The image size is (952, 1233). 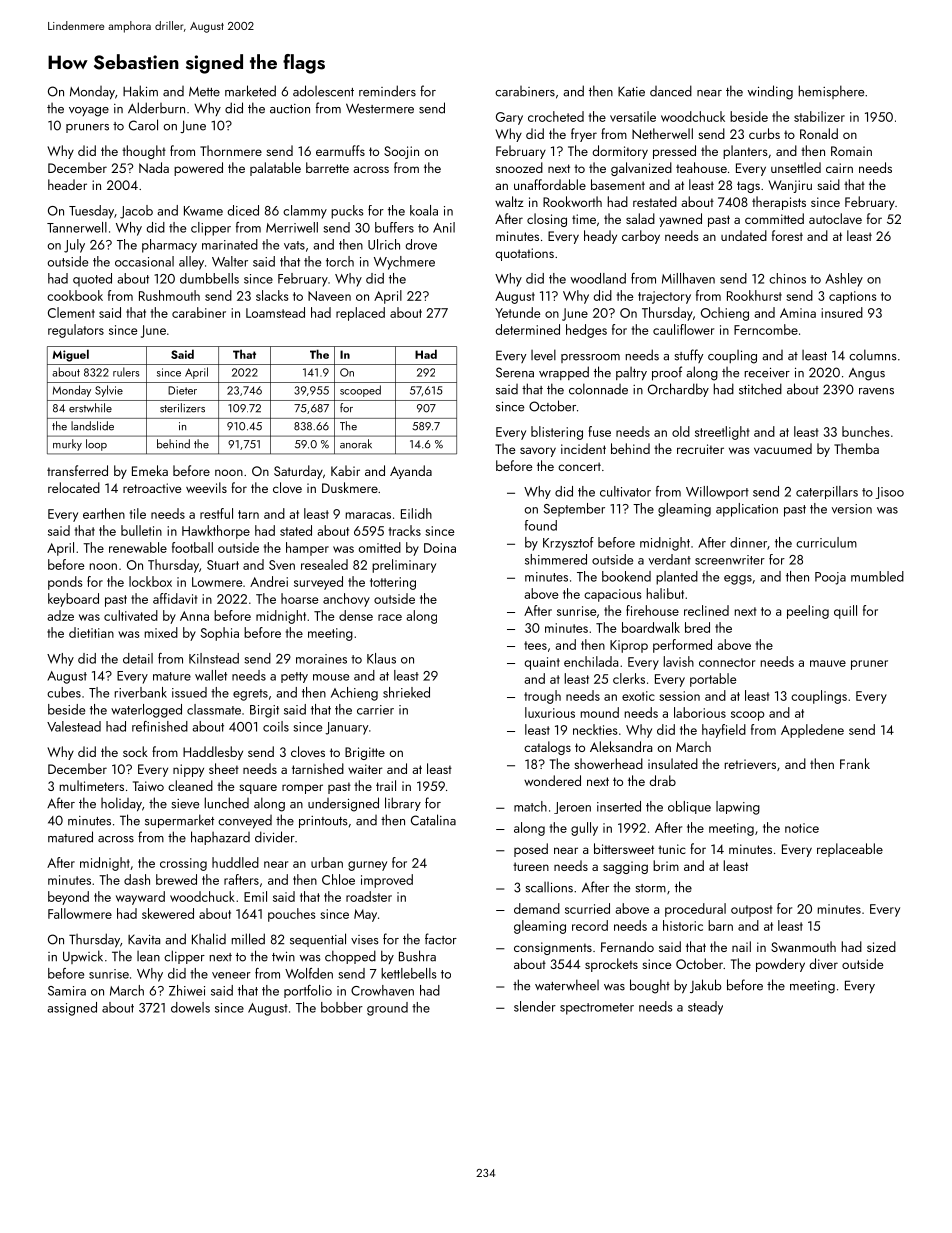 I want to click on brim, so click(x=666, y=865).
